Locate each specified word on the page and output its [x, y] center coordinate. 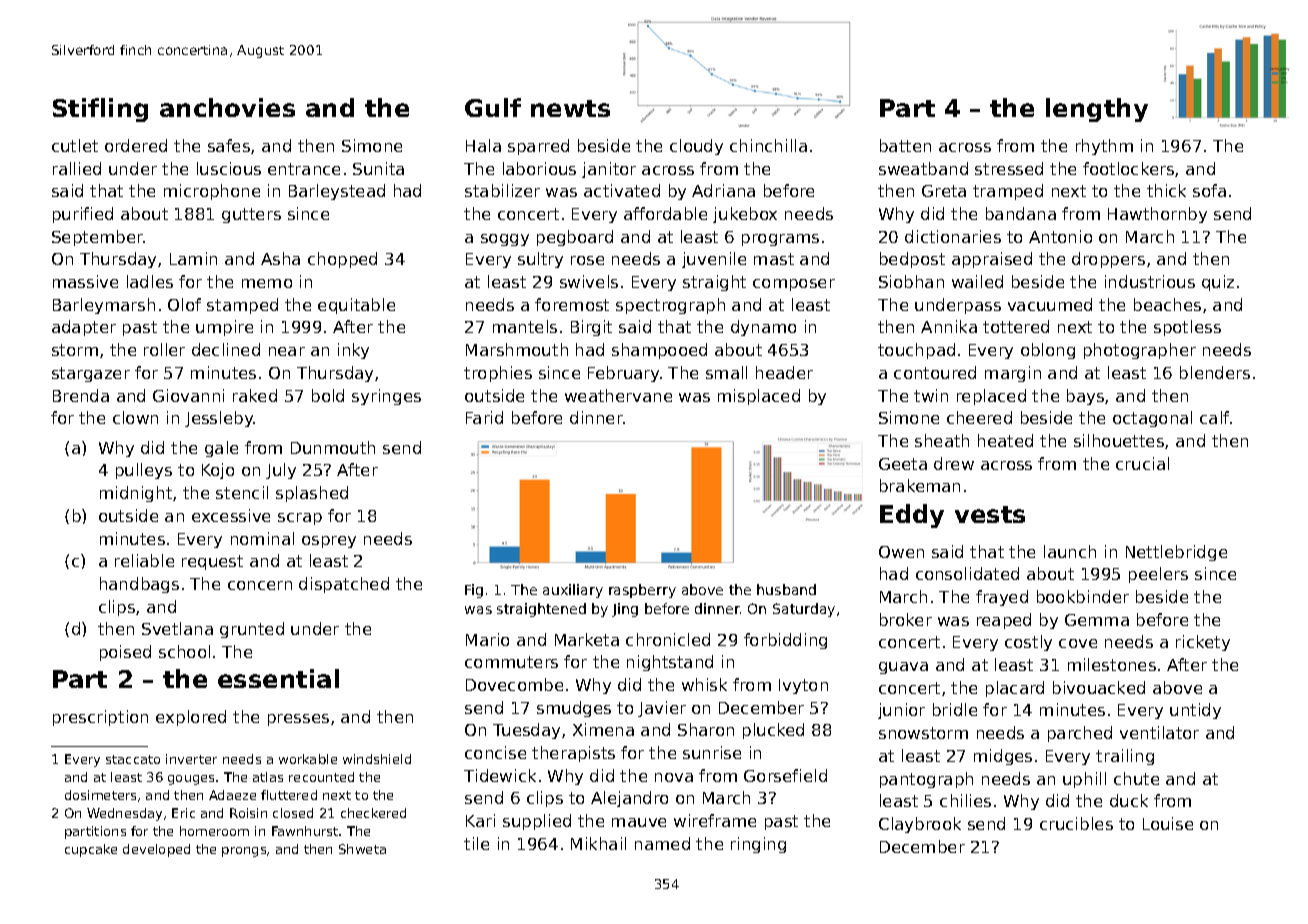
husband [786, 589]
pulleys [144, 471]
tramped [1008, 192]
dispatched [344, 585]
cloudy [696, 147]
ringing [758, 845]
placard [1015, 689]
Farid [484, 417]
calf [1214, 417]
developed [156, 850]
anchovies [227, 107]
